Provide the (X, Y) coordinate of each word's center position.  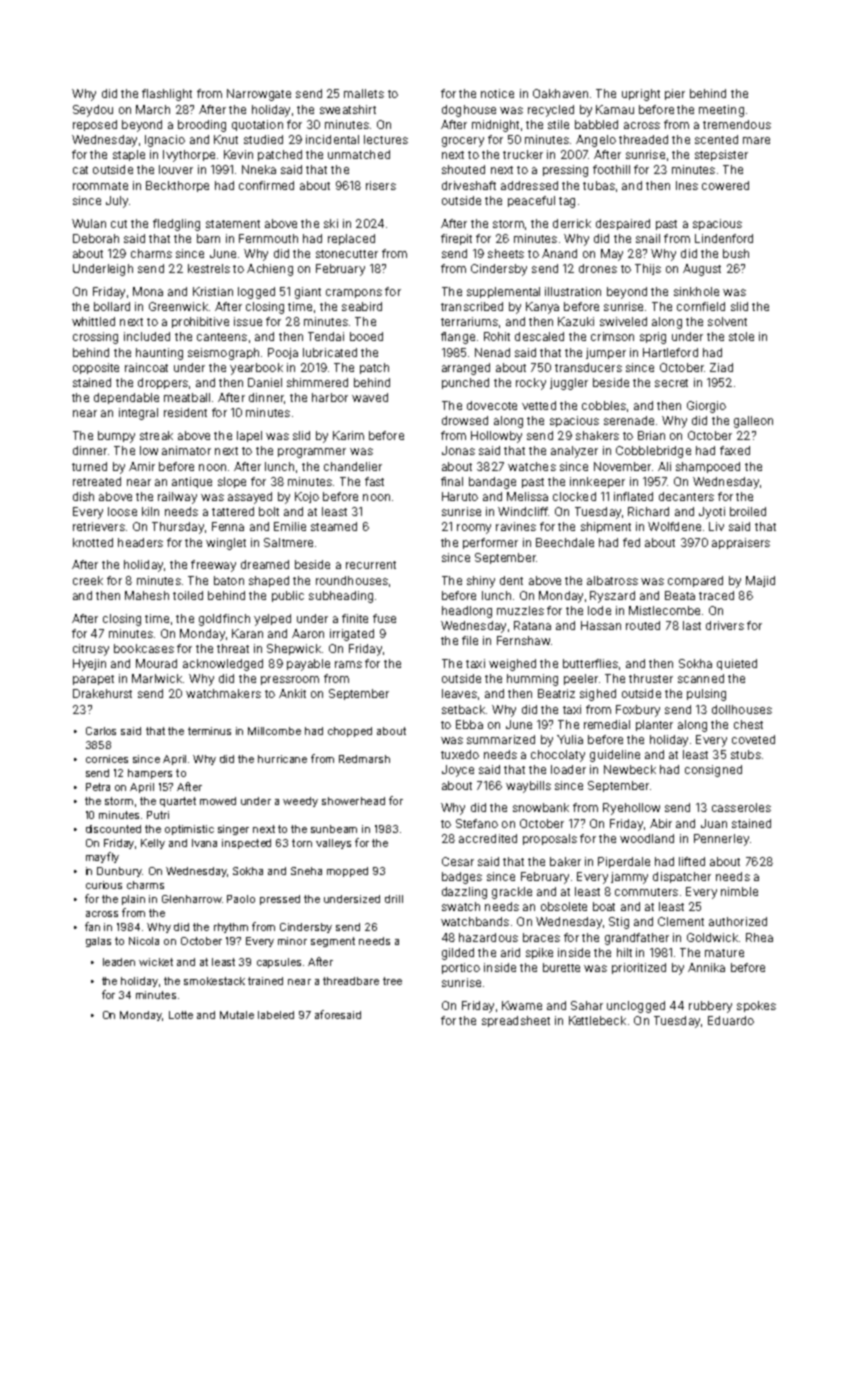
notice (497, 93)
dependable (126, 398)
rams (348, 664)
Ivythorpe (189, 156)
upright (641, 95)
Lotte (181, 1015)
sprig (653, 338)
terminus (209, 731)
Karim (348, 435)
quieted (737, 664)
